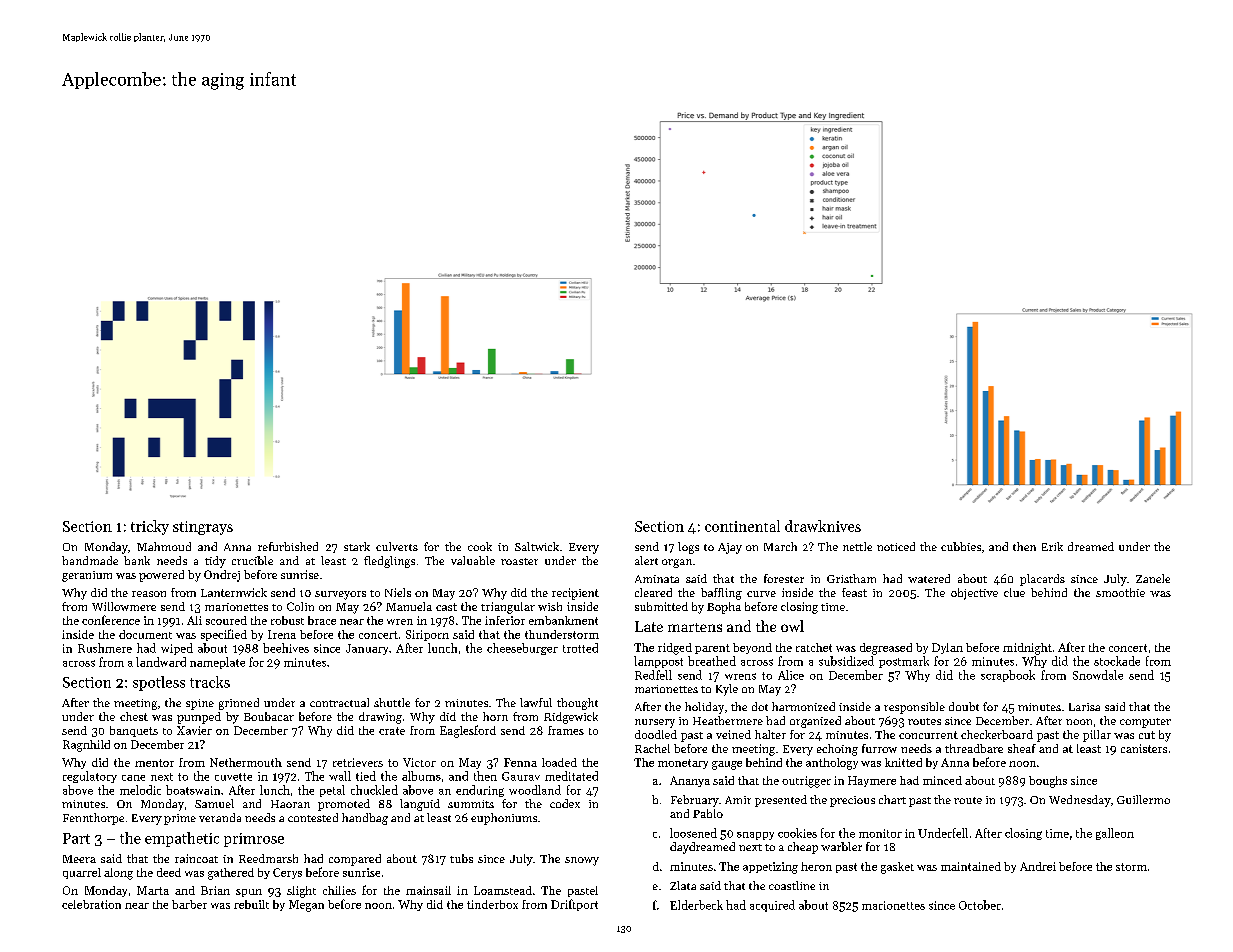 This screenshot has height=952, width=1233. I want to click on Ridgewick, so click(571, 718).
